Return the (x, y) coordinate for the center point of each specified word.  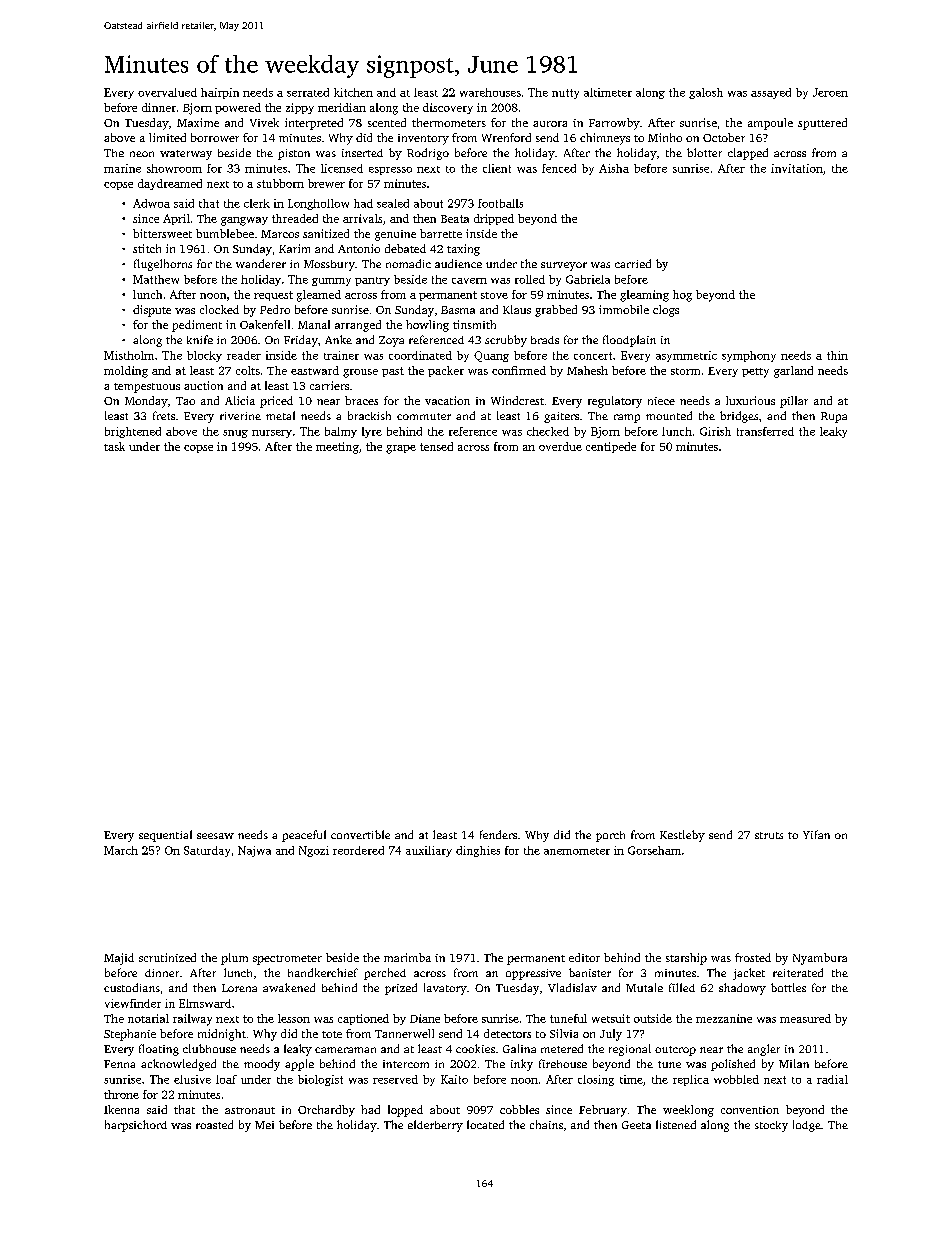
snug (235, 434)
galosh (706, 93)
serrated (308, 92)
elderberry (435, 1126)
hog (682, 296)
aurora (550, 124)
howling (427, 326)
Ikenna (121, 1109)
